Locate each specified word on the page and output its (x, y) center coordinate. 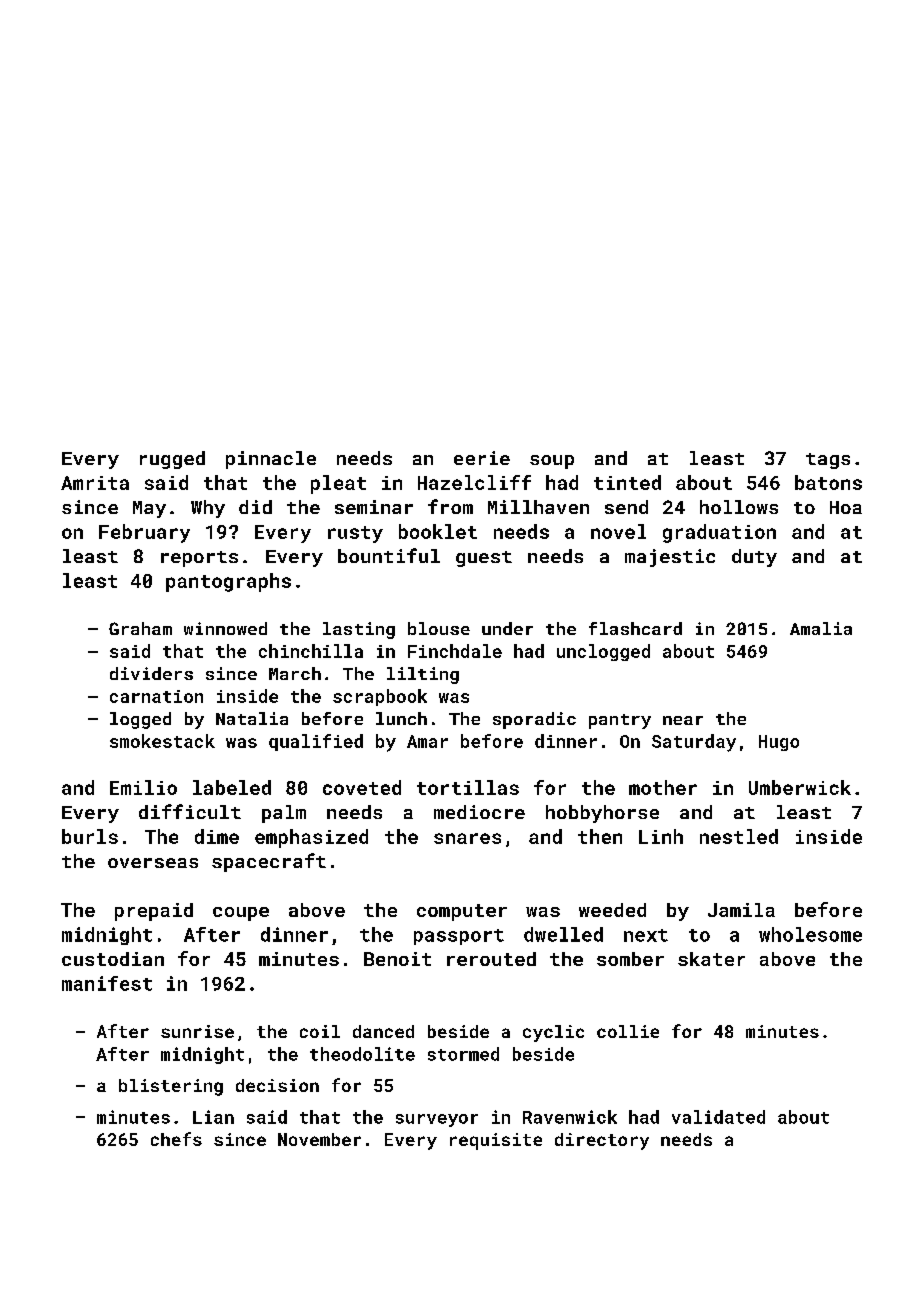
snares (467, 838)
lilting (423, 675)
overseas (153, 863)
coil (320, 1031)
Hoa (846, 507)
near (683, 720)
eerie (482, 458)
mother (663, 787)
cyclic (553, 1033)
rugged (172, 460)
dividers (151, 673)
